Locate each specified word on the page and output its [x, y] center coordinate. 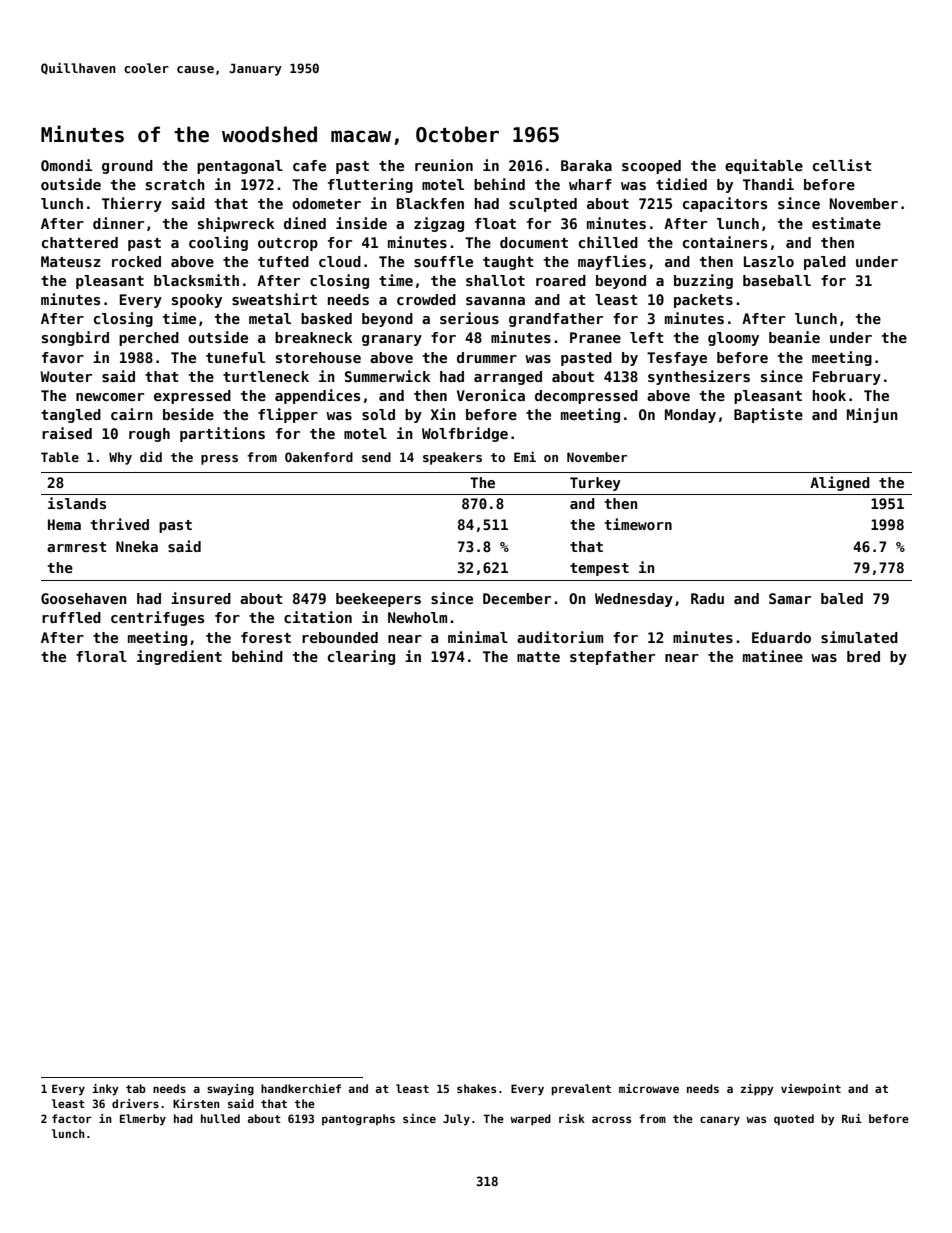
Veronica [491, 395]
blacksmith [196, 280]
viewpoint [811, 1090]
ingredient [179, 657]
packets [703, 301]
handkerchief [301, 1088]
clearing [361, 657]
